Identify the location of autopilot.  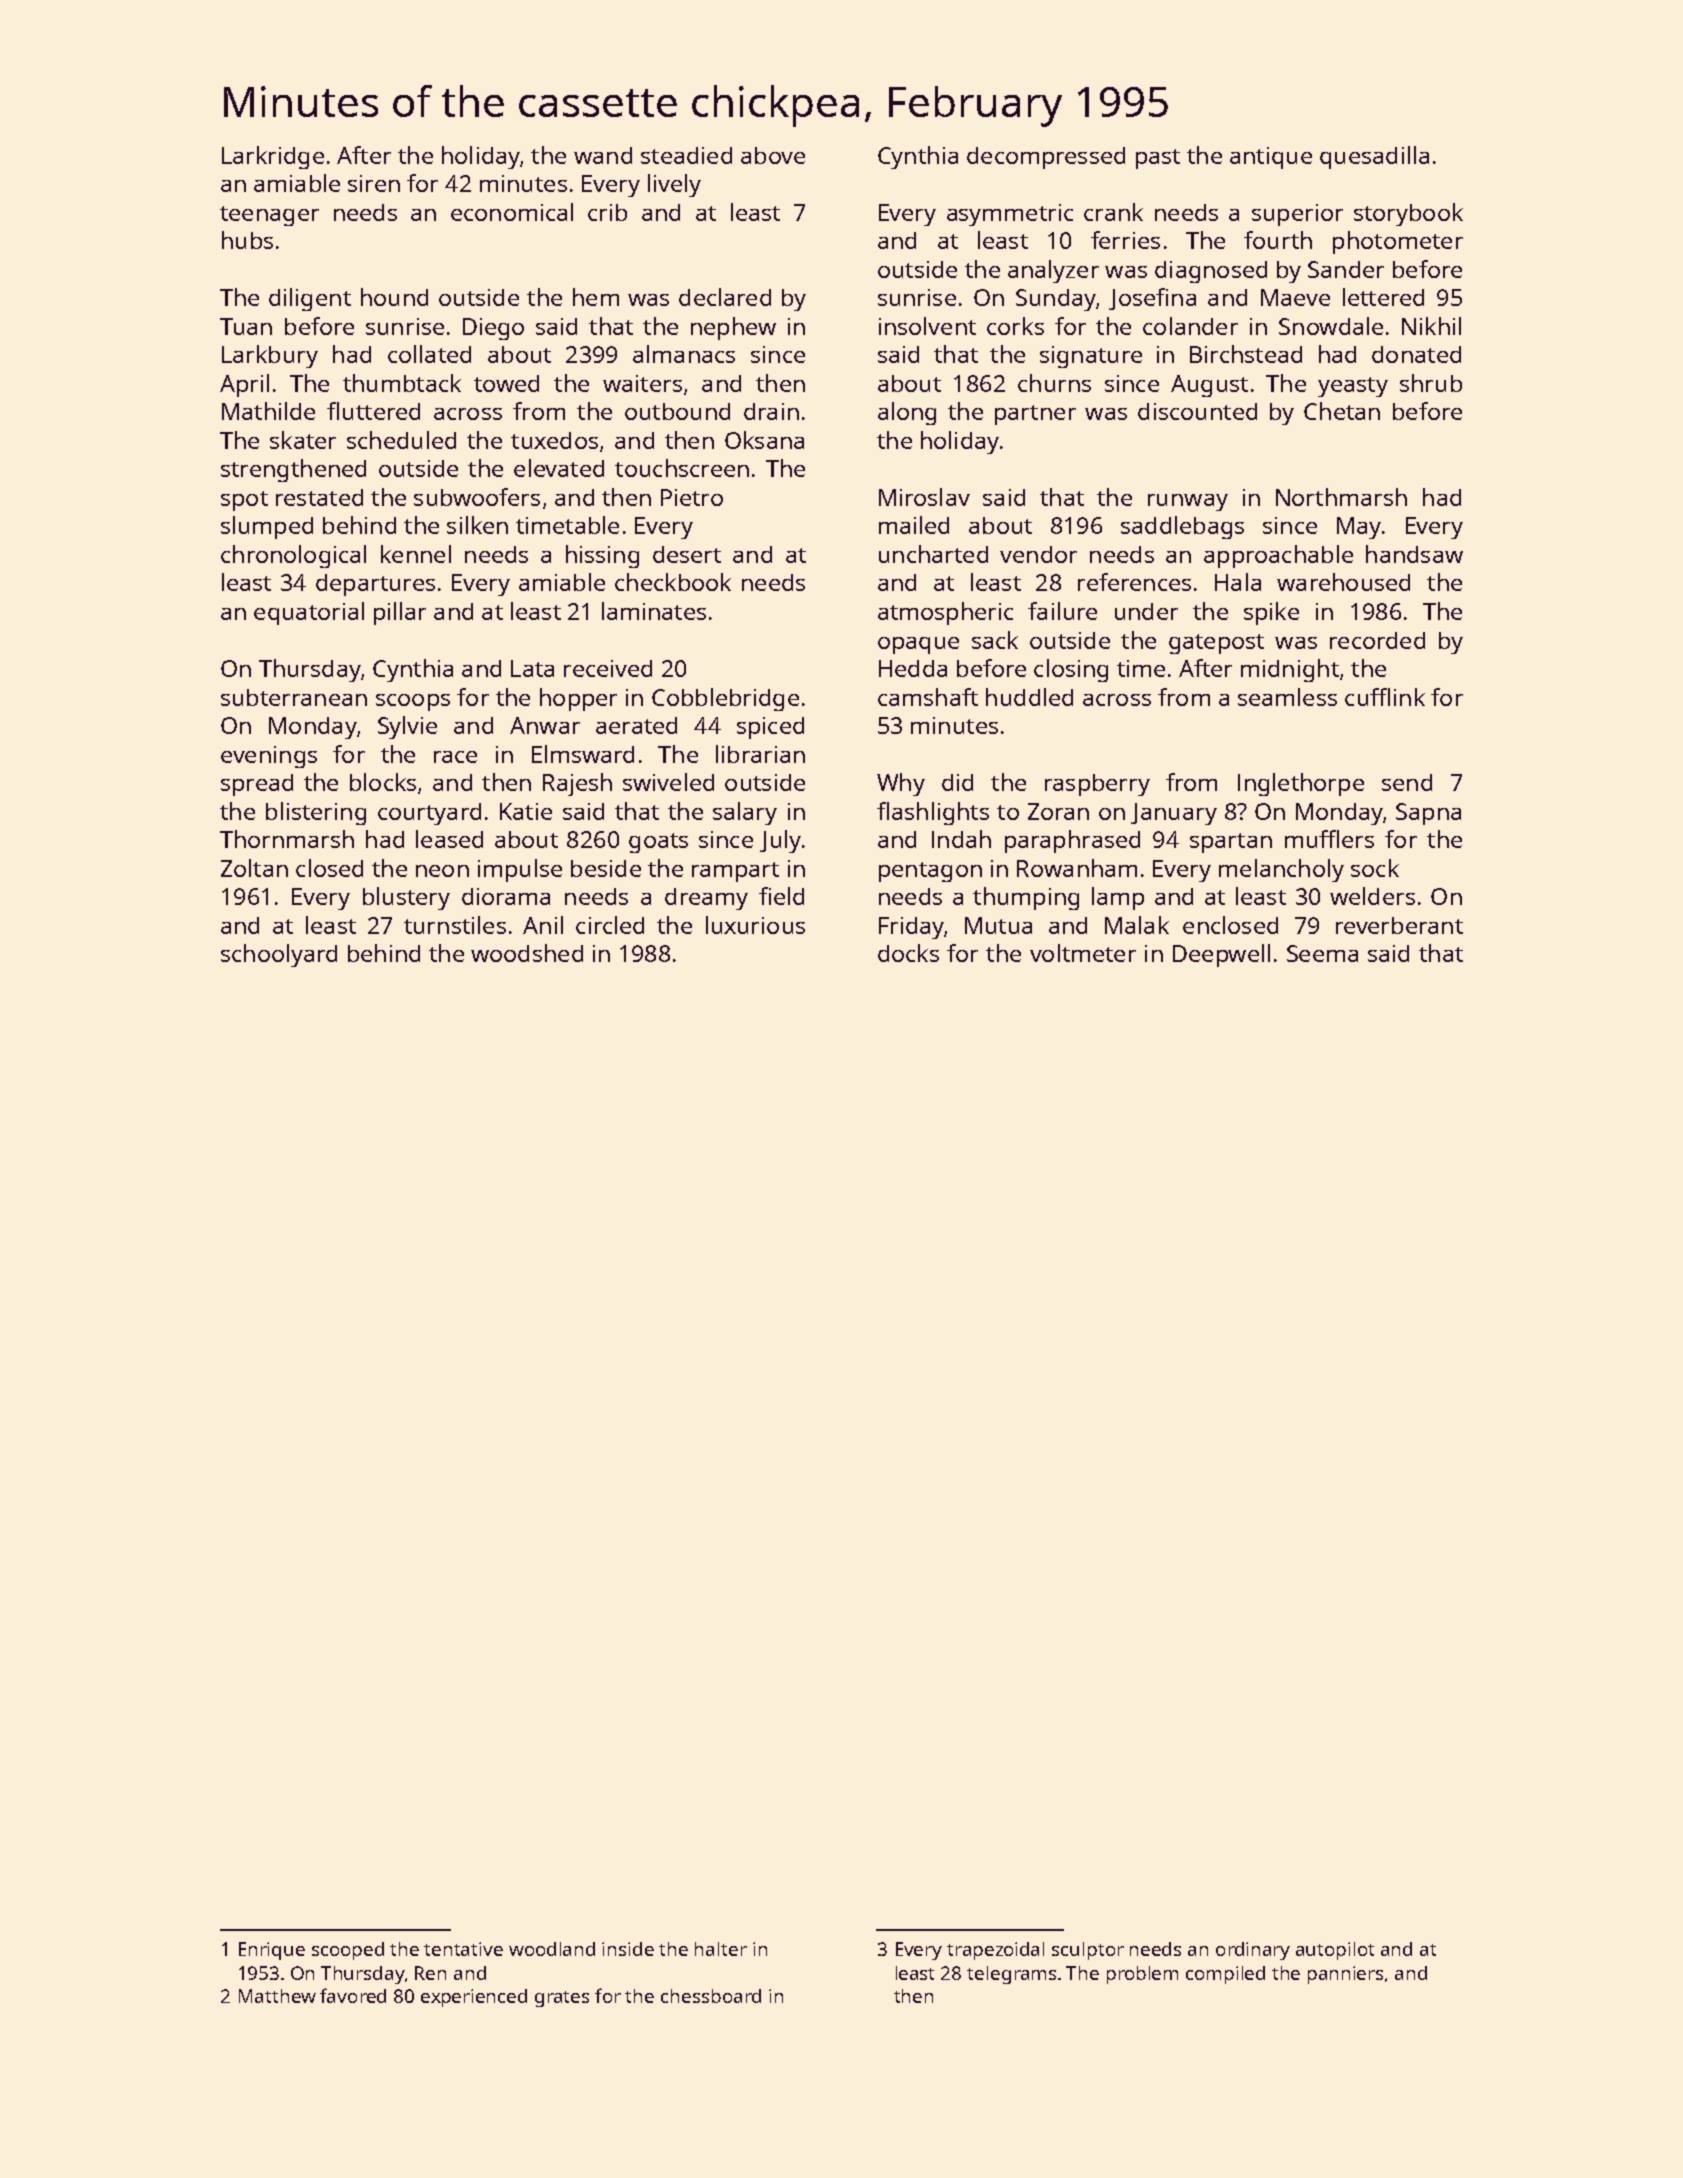
(1335, 1951).
